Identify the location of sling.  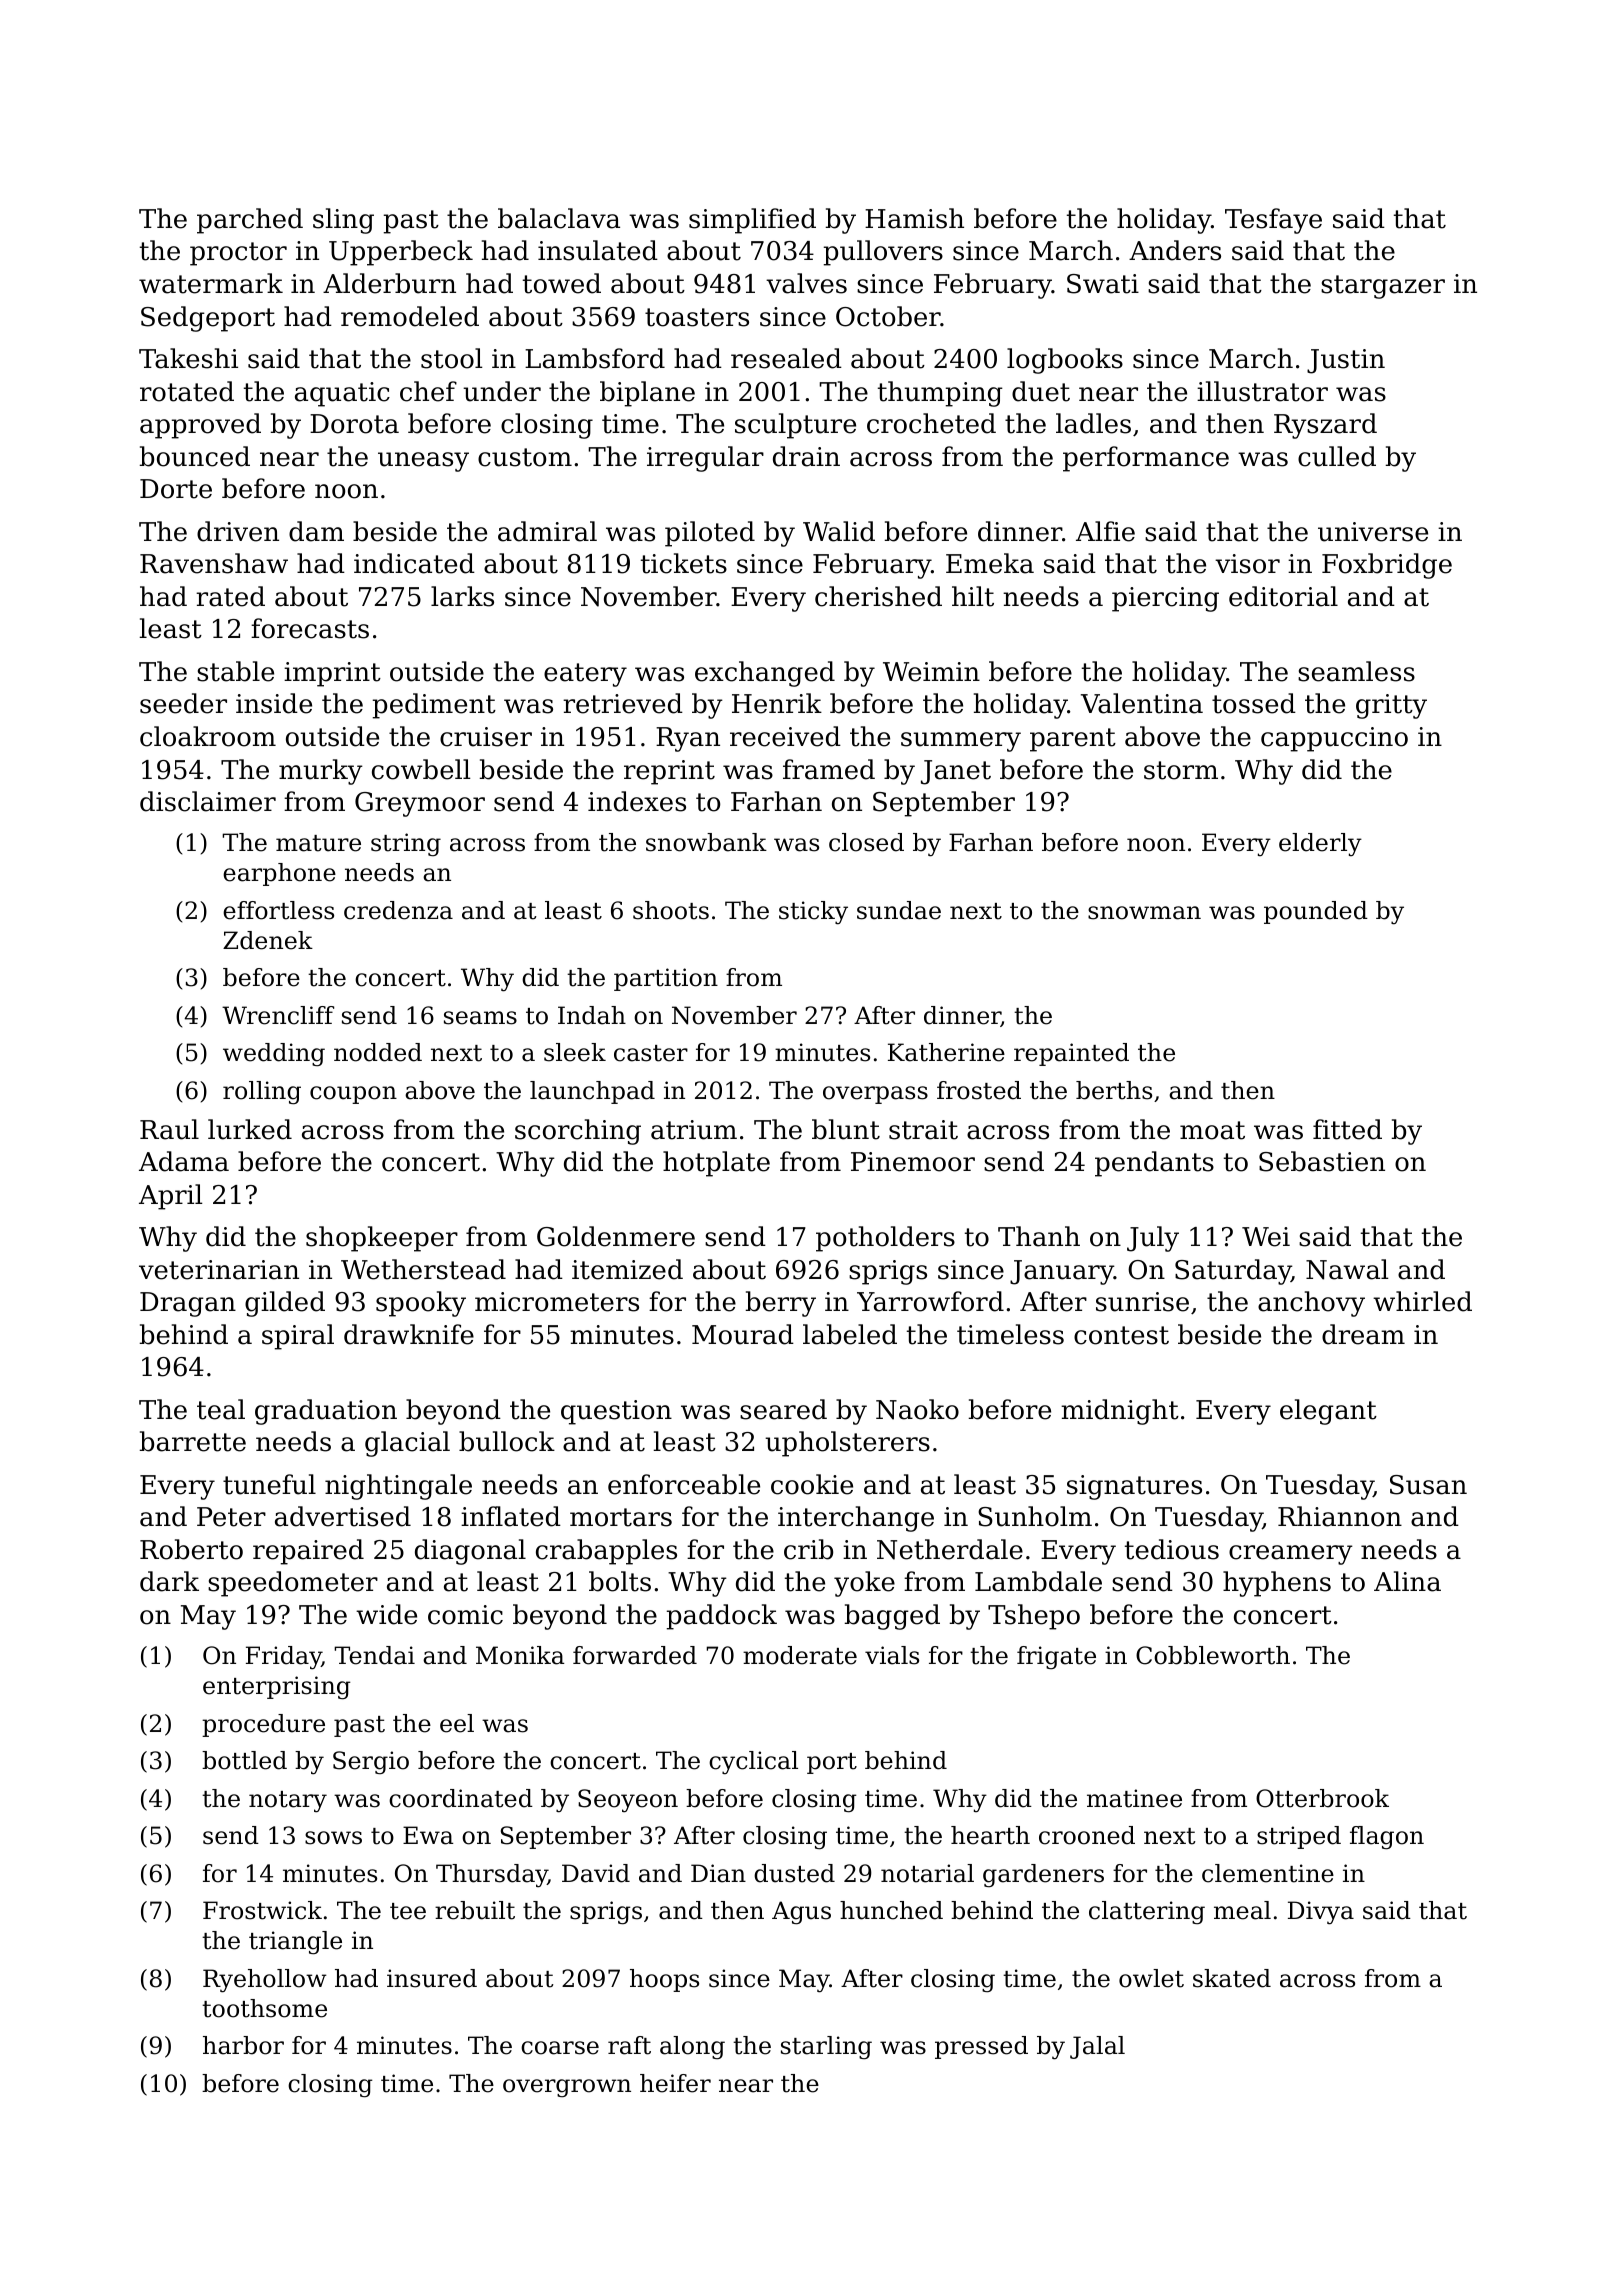
(343, 221).
